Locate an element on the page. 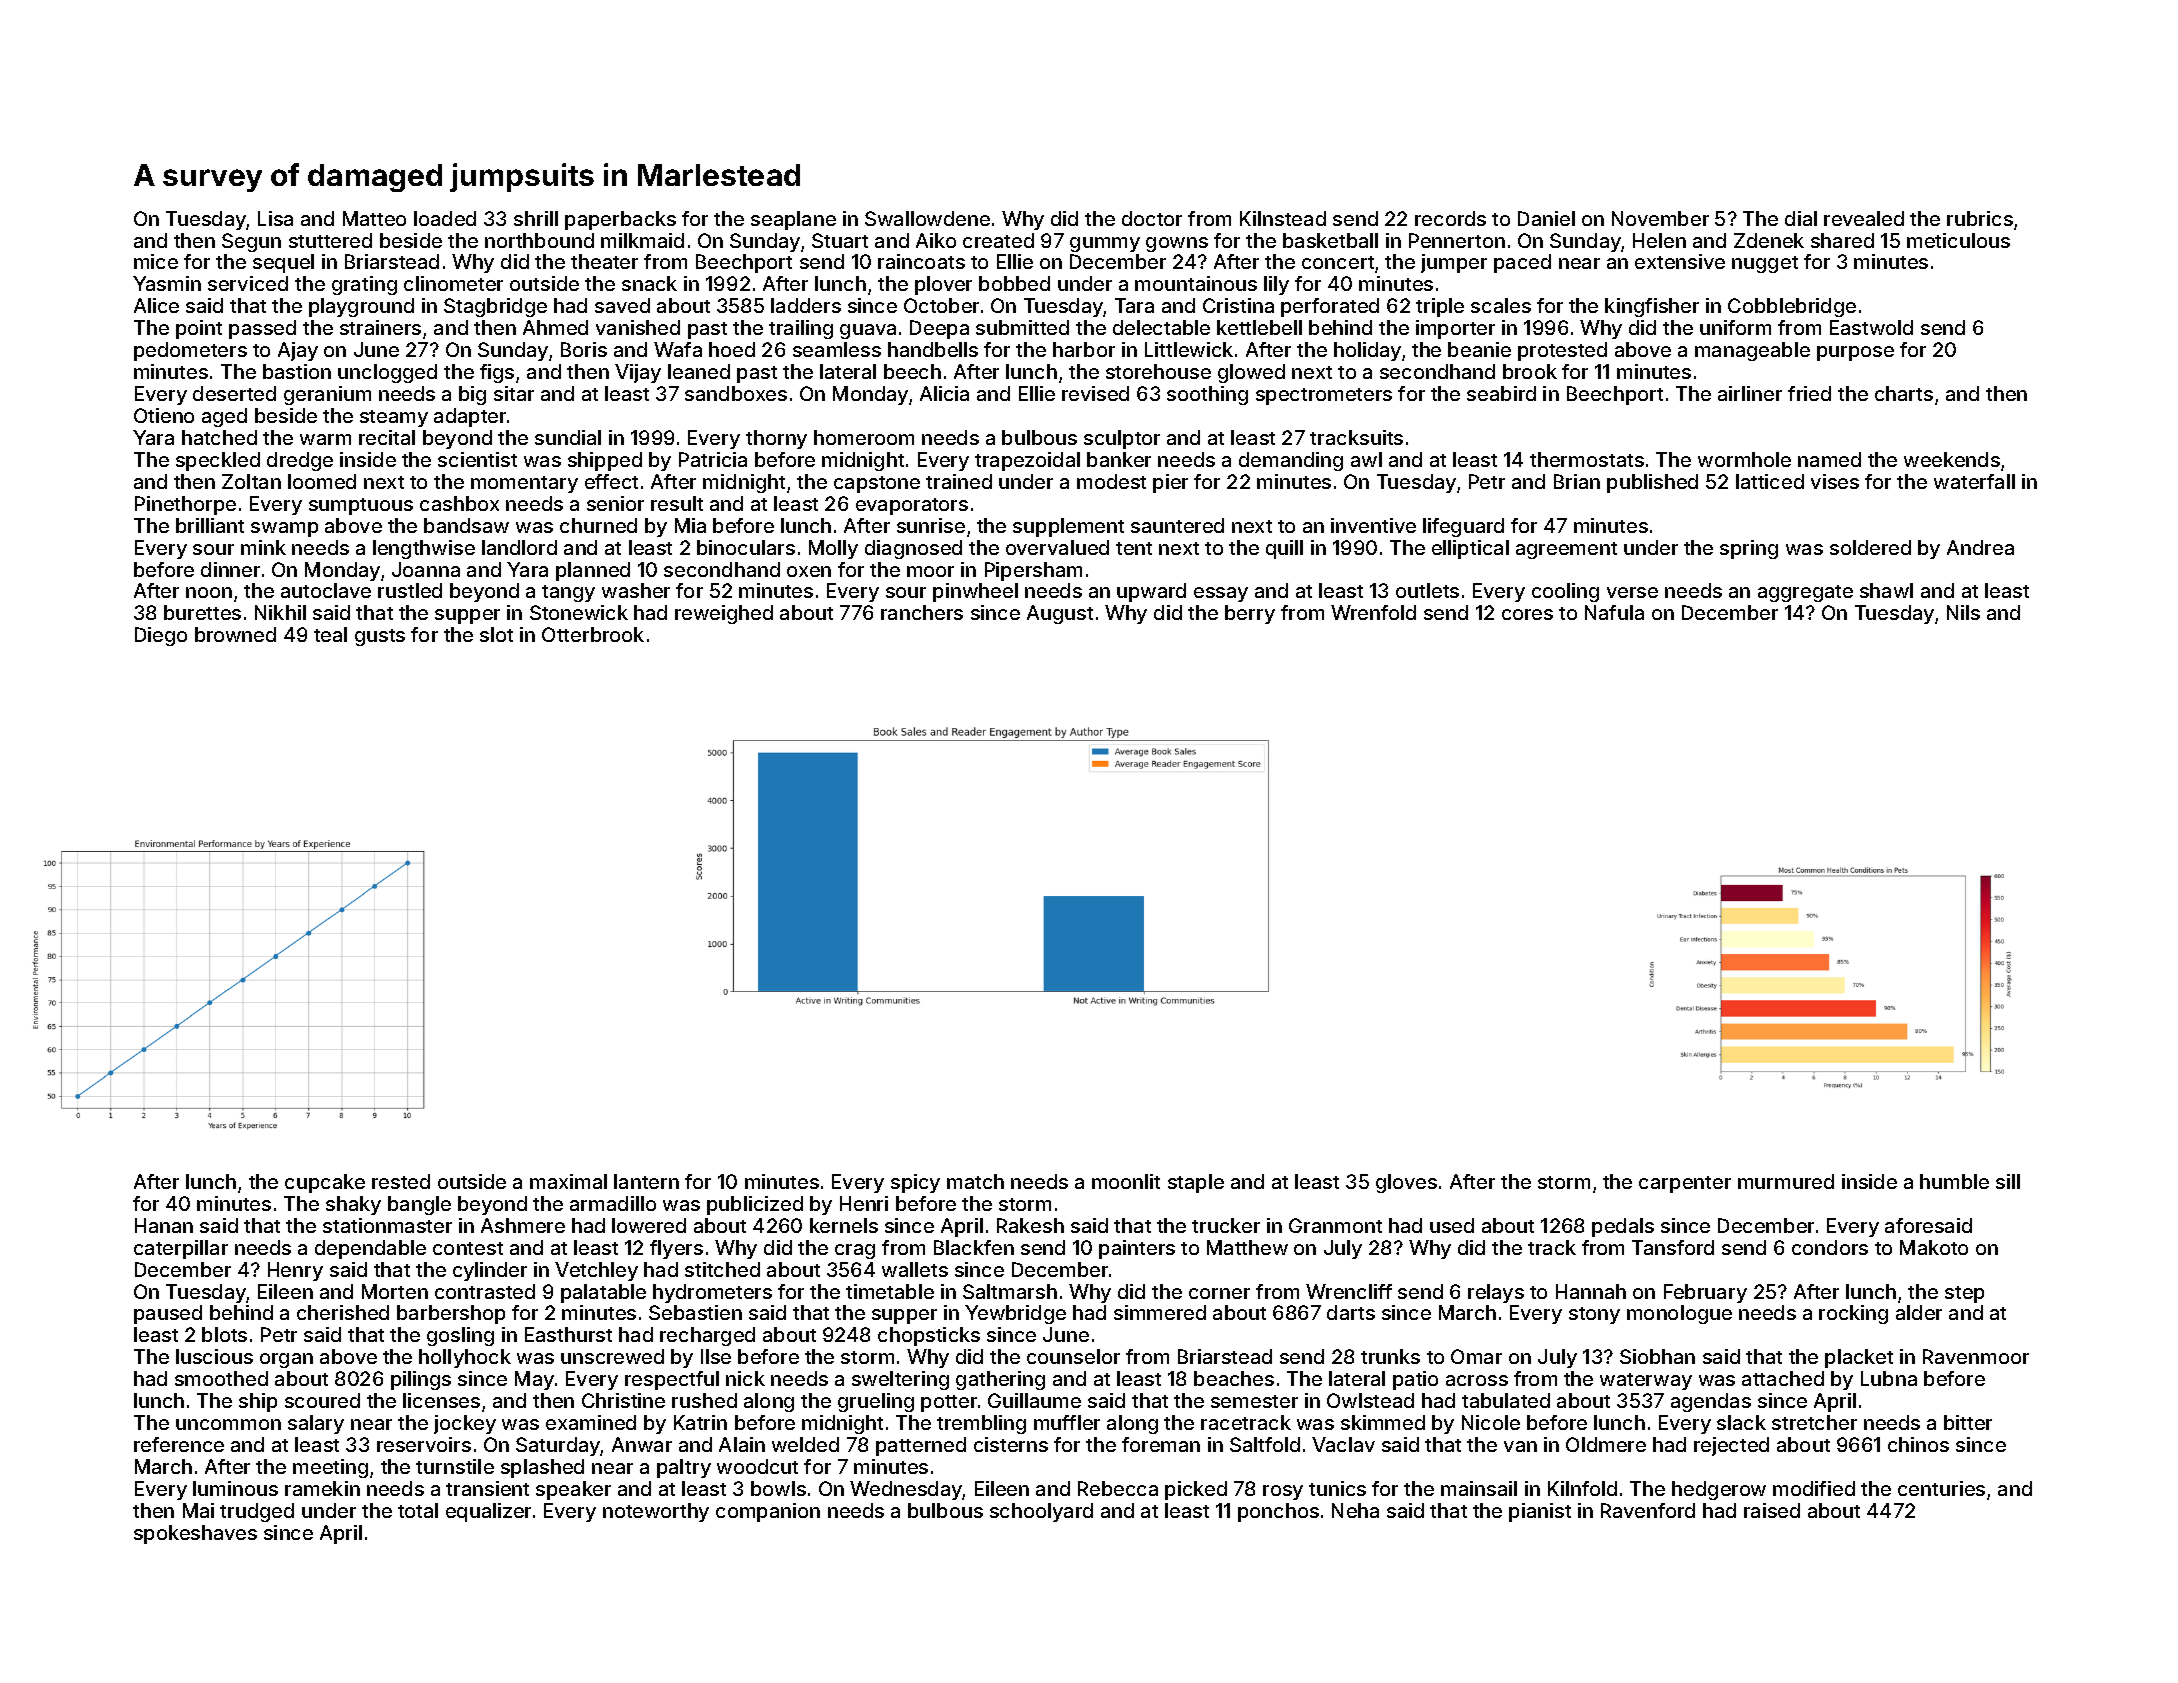 This image has width=2178, height=1683. spokeshaves is located at coordinates (195, 1534).
